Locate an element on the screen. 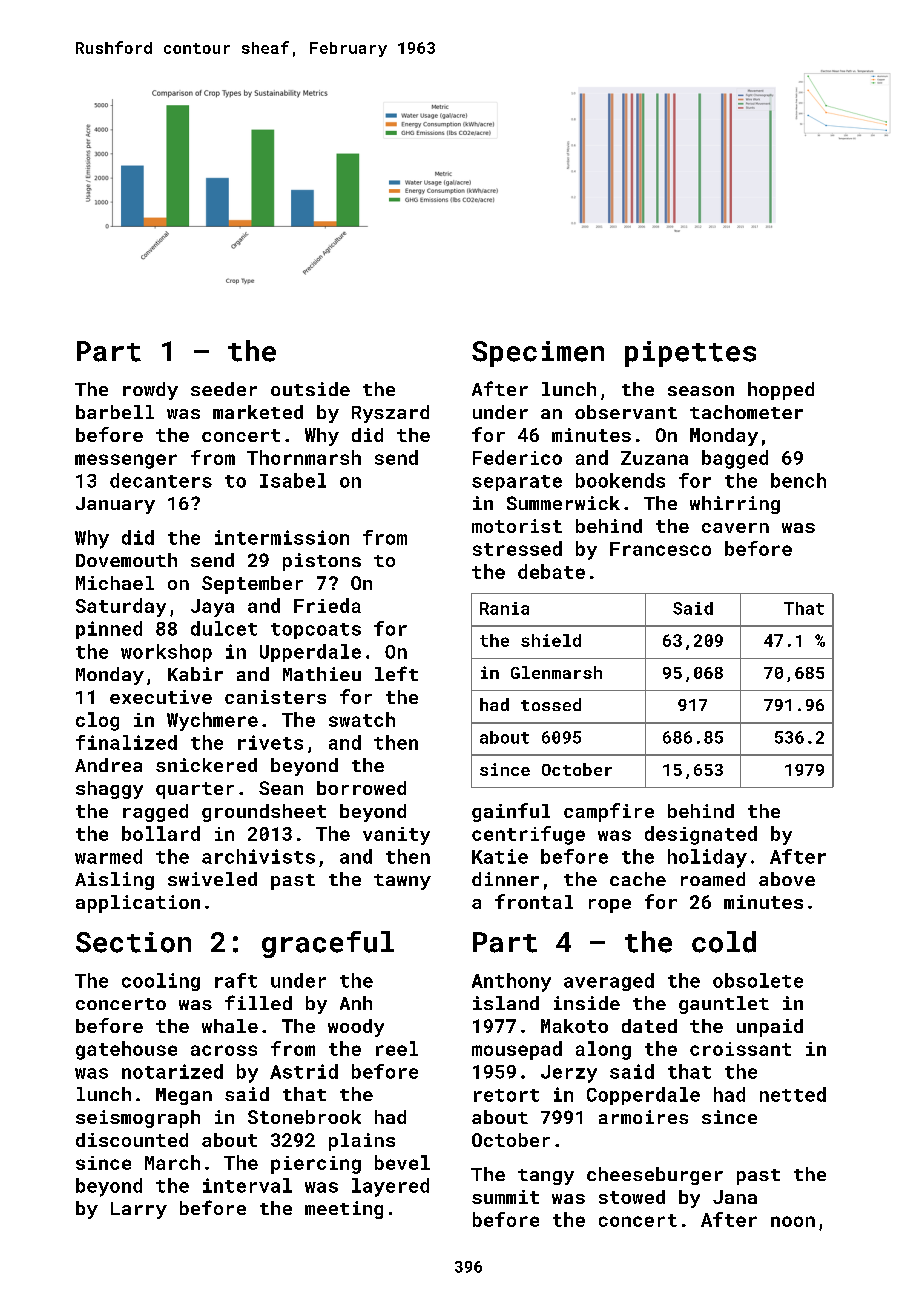  island is located at coordinates (506, 1003).
